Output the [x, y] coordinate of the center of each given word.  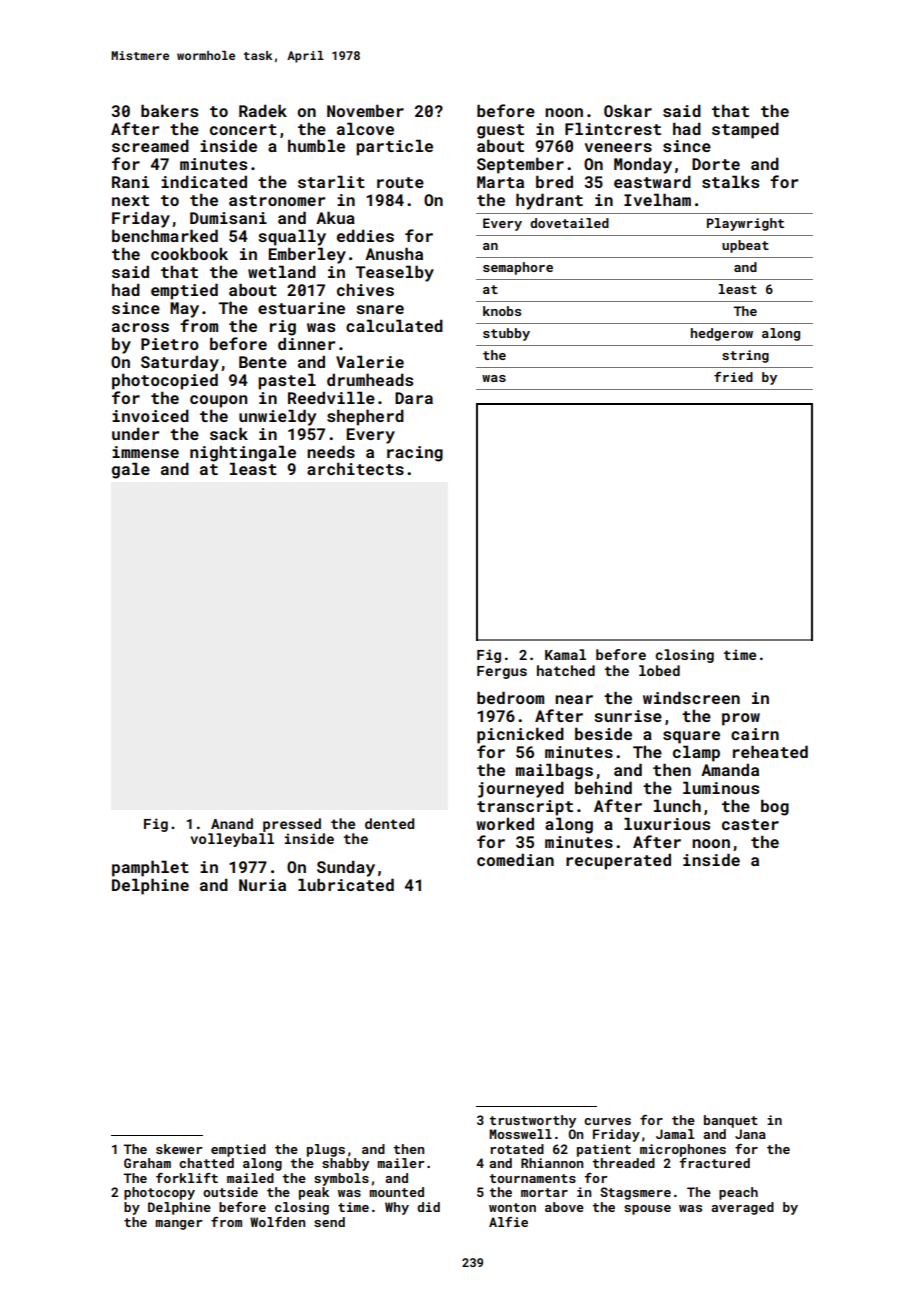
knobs [502, 311]
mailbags [554, 771]
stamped [745, 130]
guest [500, 131]
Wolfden [277, 1222]
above [564, 1207]
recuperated [618, 861]
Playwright [745, 224]
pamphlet [150, 868]
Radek [263, 110]
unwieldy [277, 417]
